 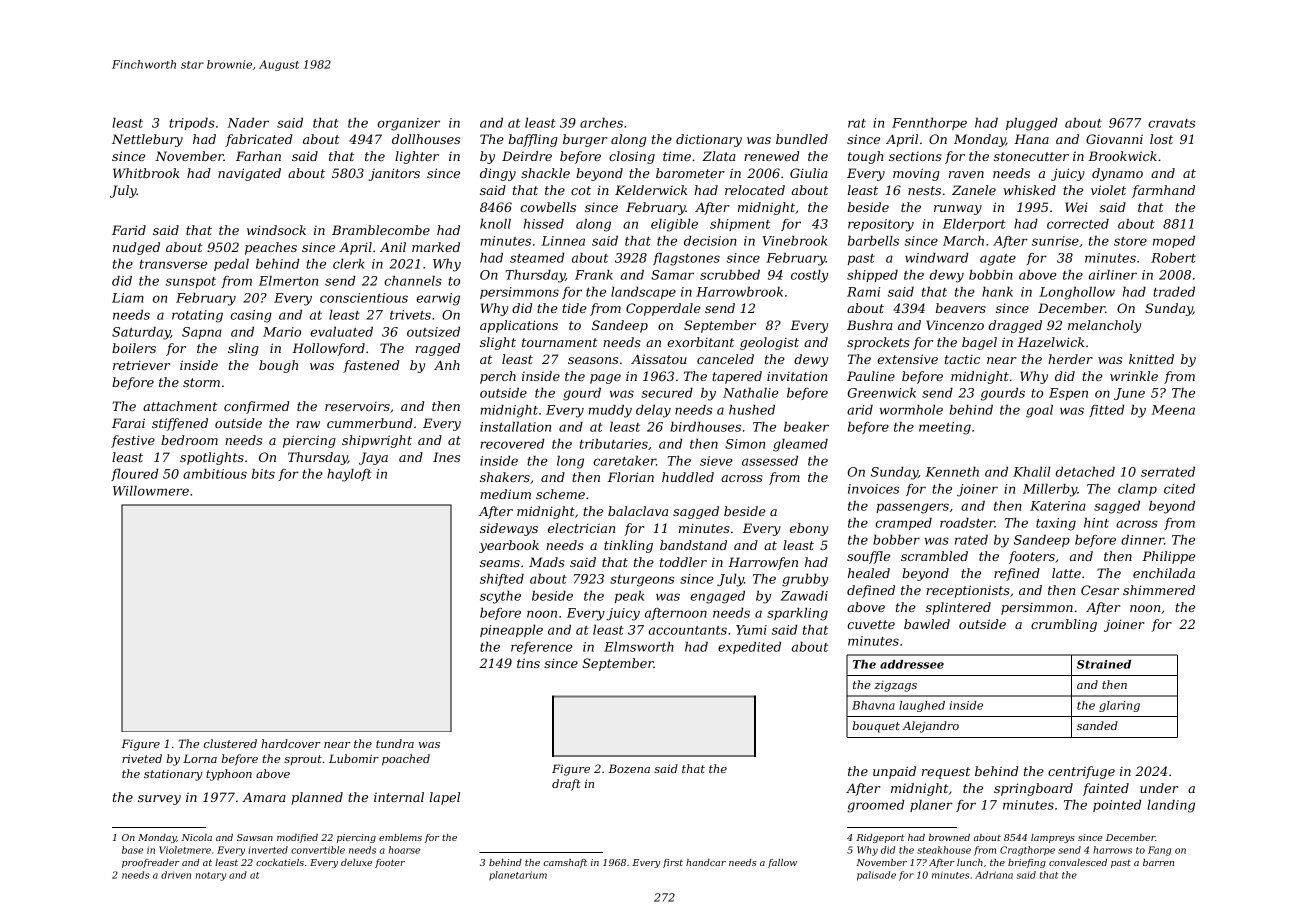 What do you see at coordinates (548, 207) in the image?
I see `cowbells` at bounding box center [548, 207].
